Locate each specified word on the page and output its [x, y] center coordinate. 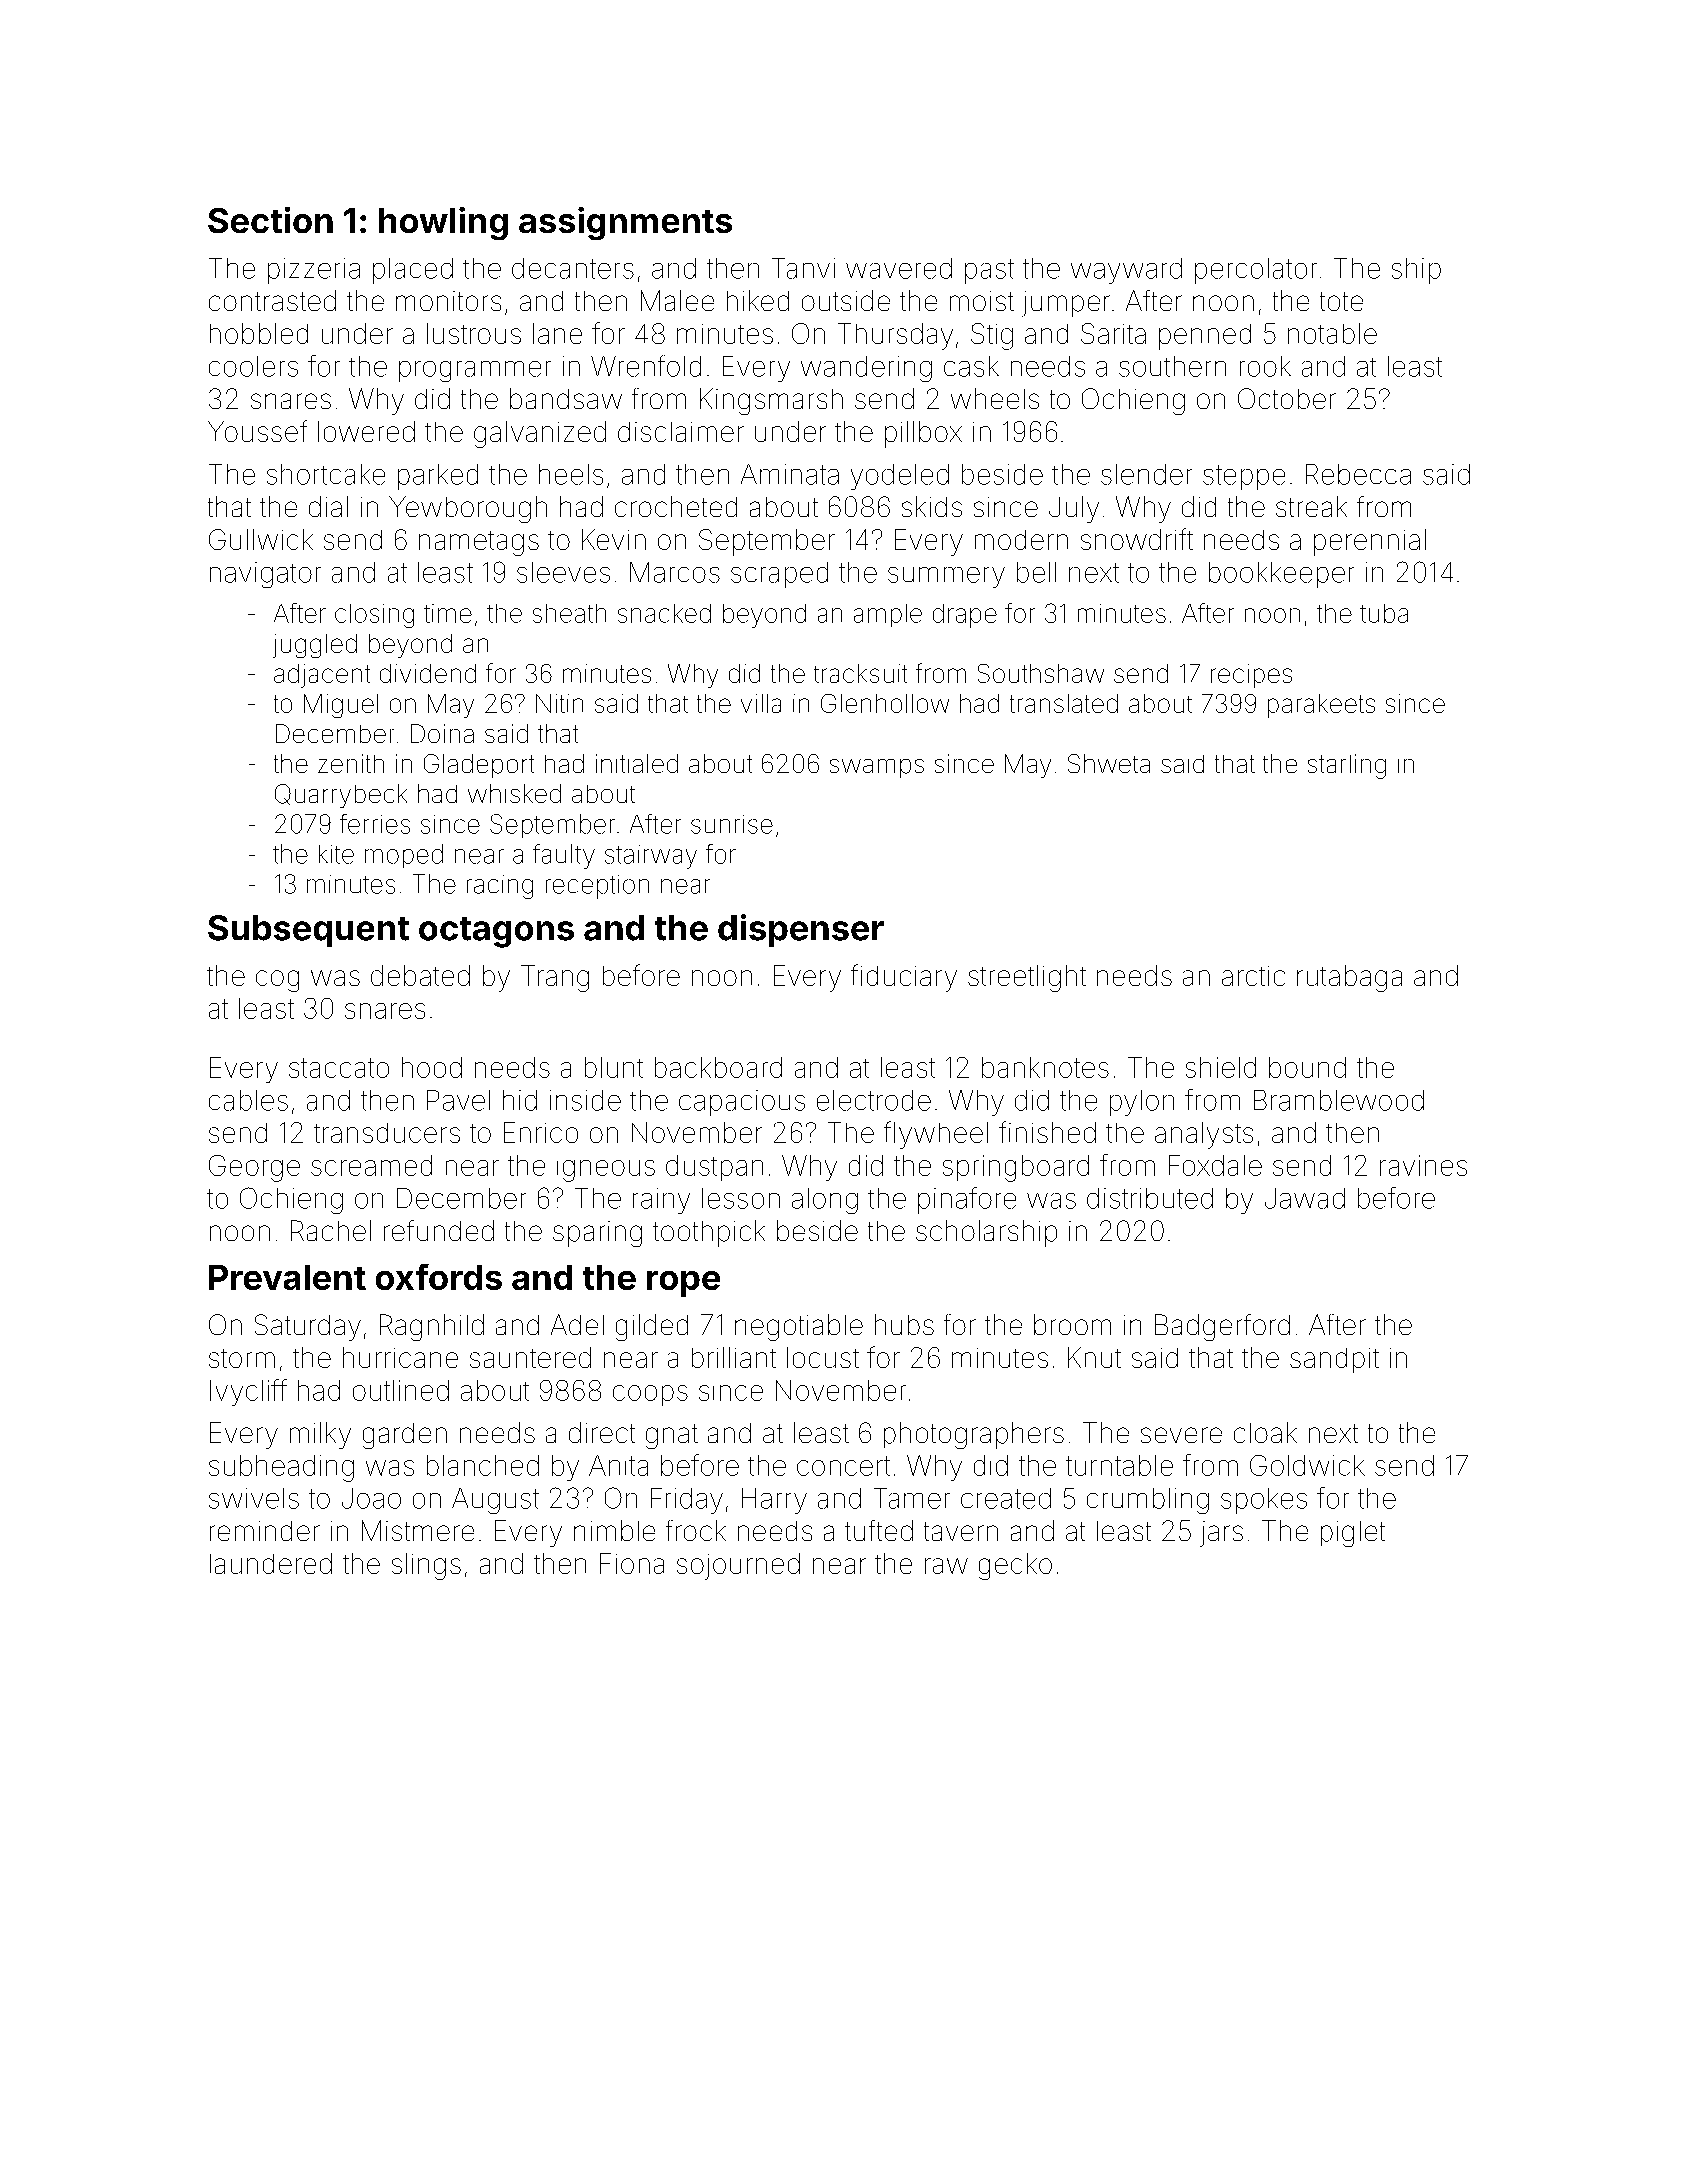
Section [270, 220]
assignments [625, 223]
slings [426, 1566]
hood [432, 1067]
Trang [555, 978]
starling [1347, 766]
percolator [1256, 271]
